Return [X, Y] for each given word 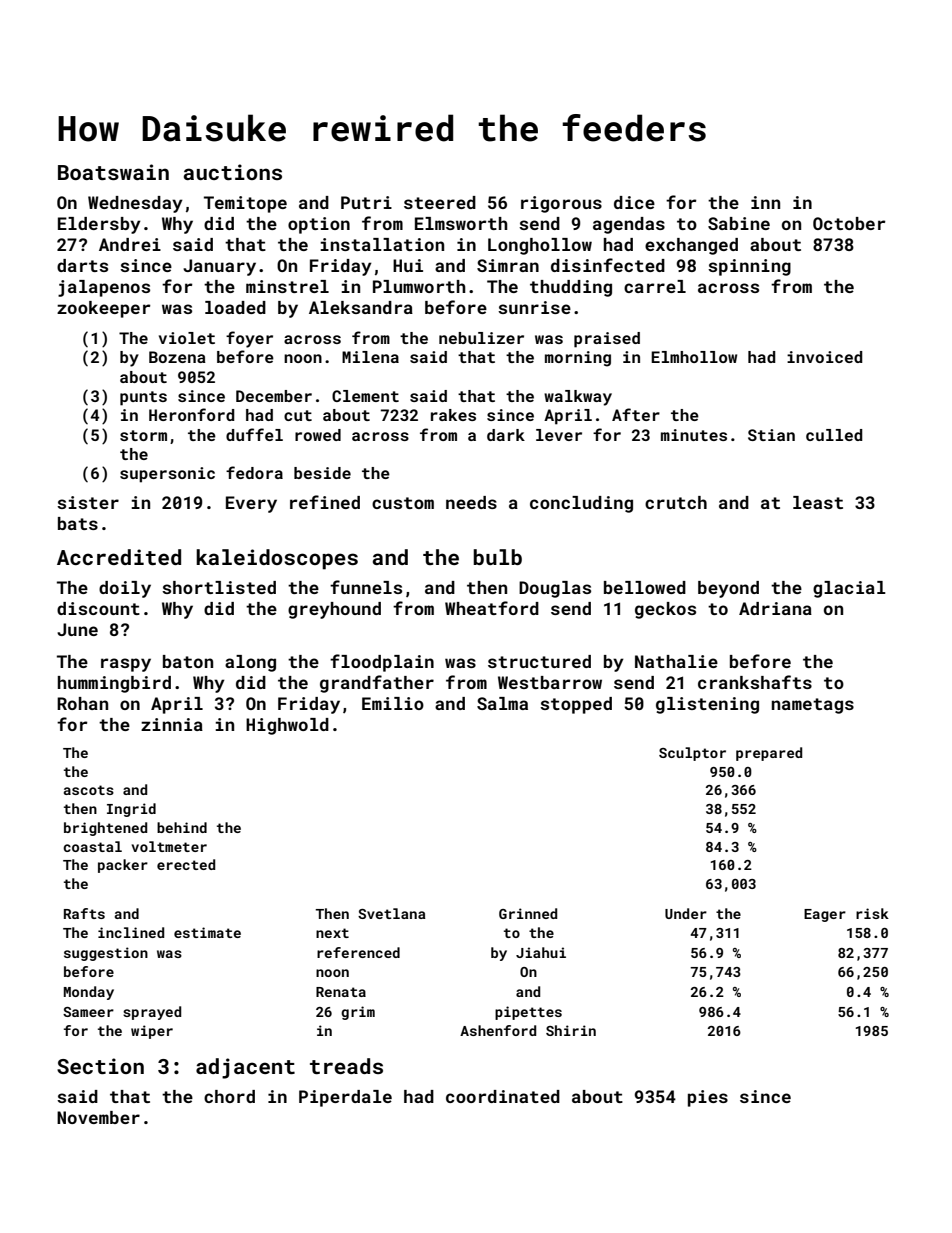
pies [708, 1098]
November [98, 1117]
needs [471, 502]
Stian [771, 435]
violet [187, 338]
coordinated [503, 1096]
